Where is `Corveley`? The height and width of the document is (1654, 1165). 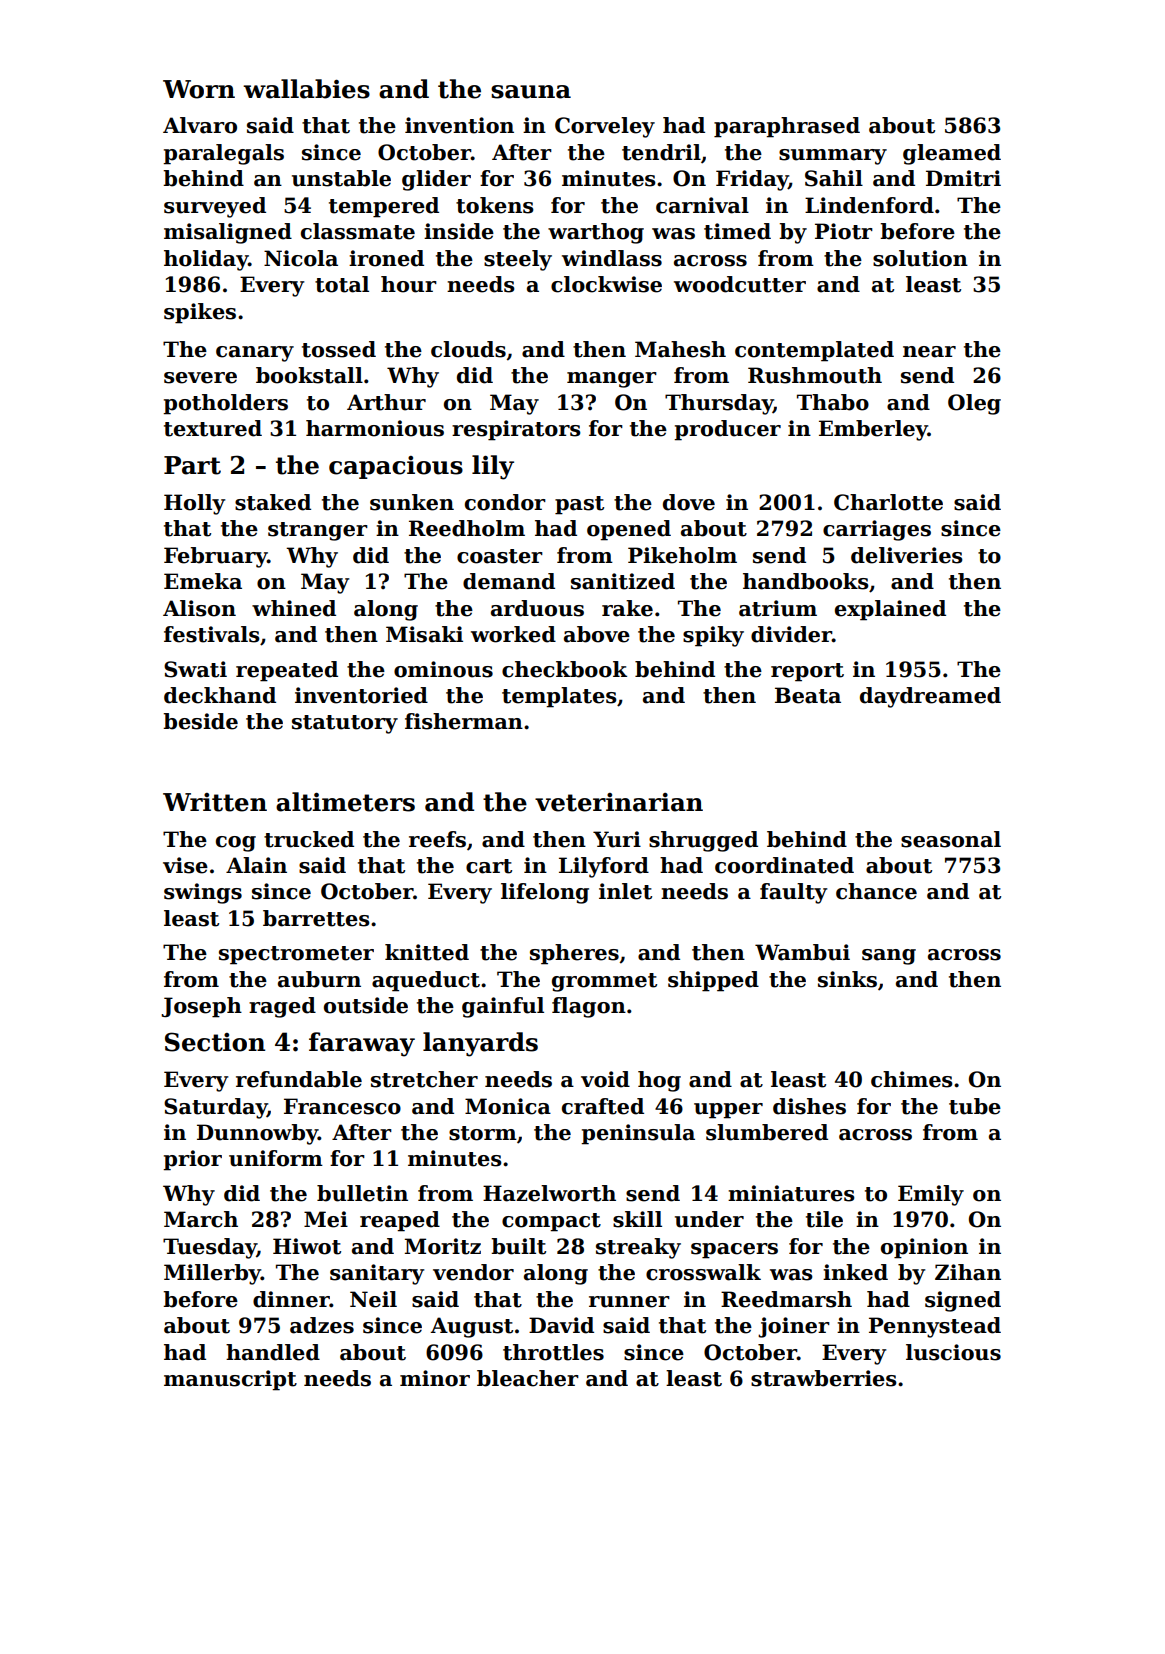 Corveley is located at coordinates (605, 127).
